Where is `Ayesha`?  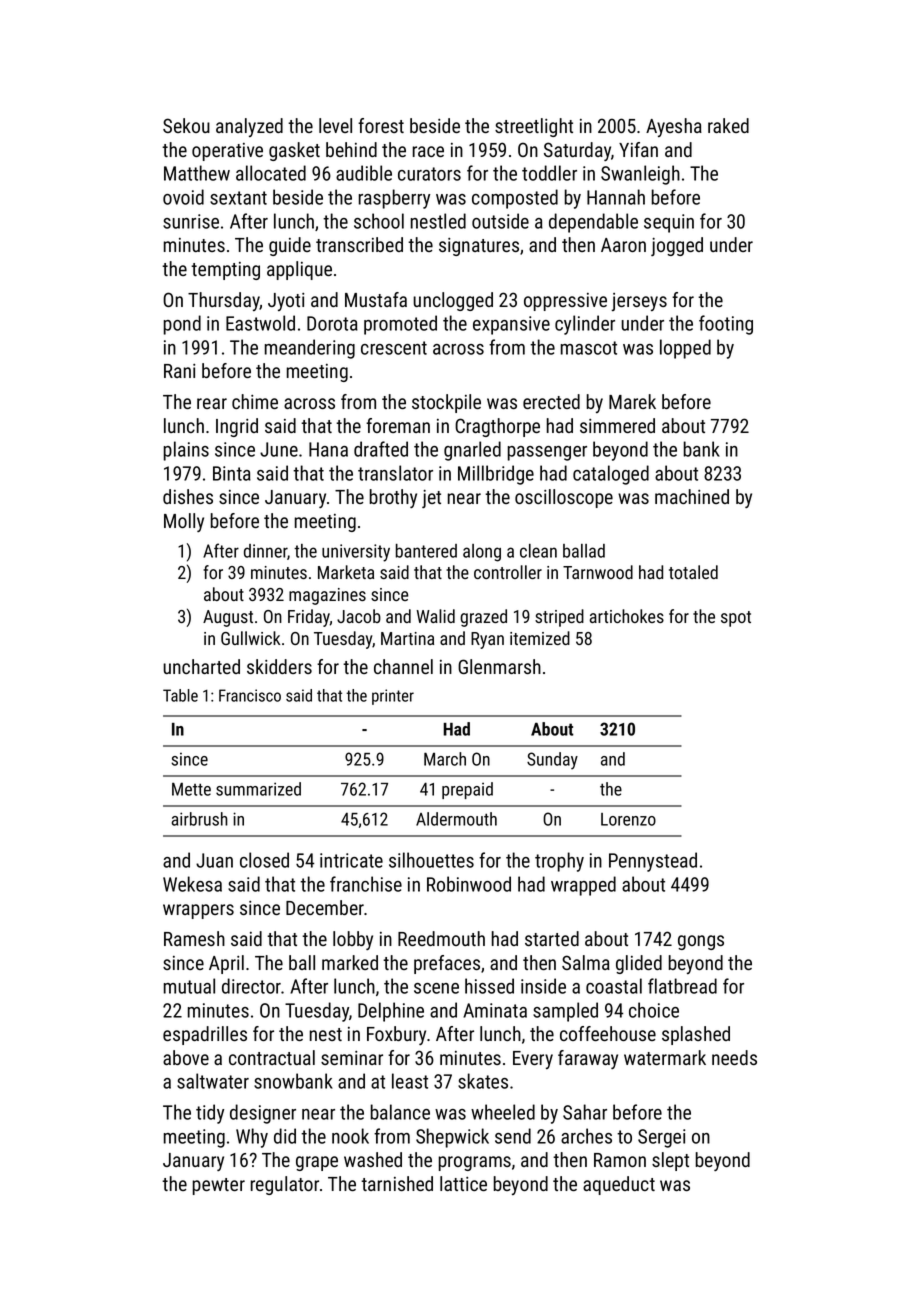 Ayesha is located at coordinates (674, 127).
